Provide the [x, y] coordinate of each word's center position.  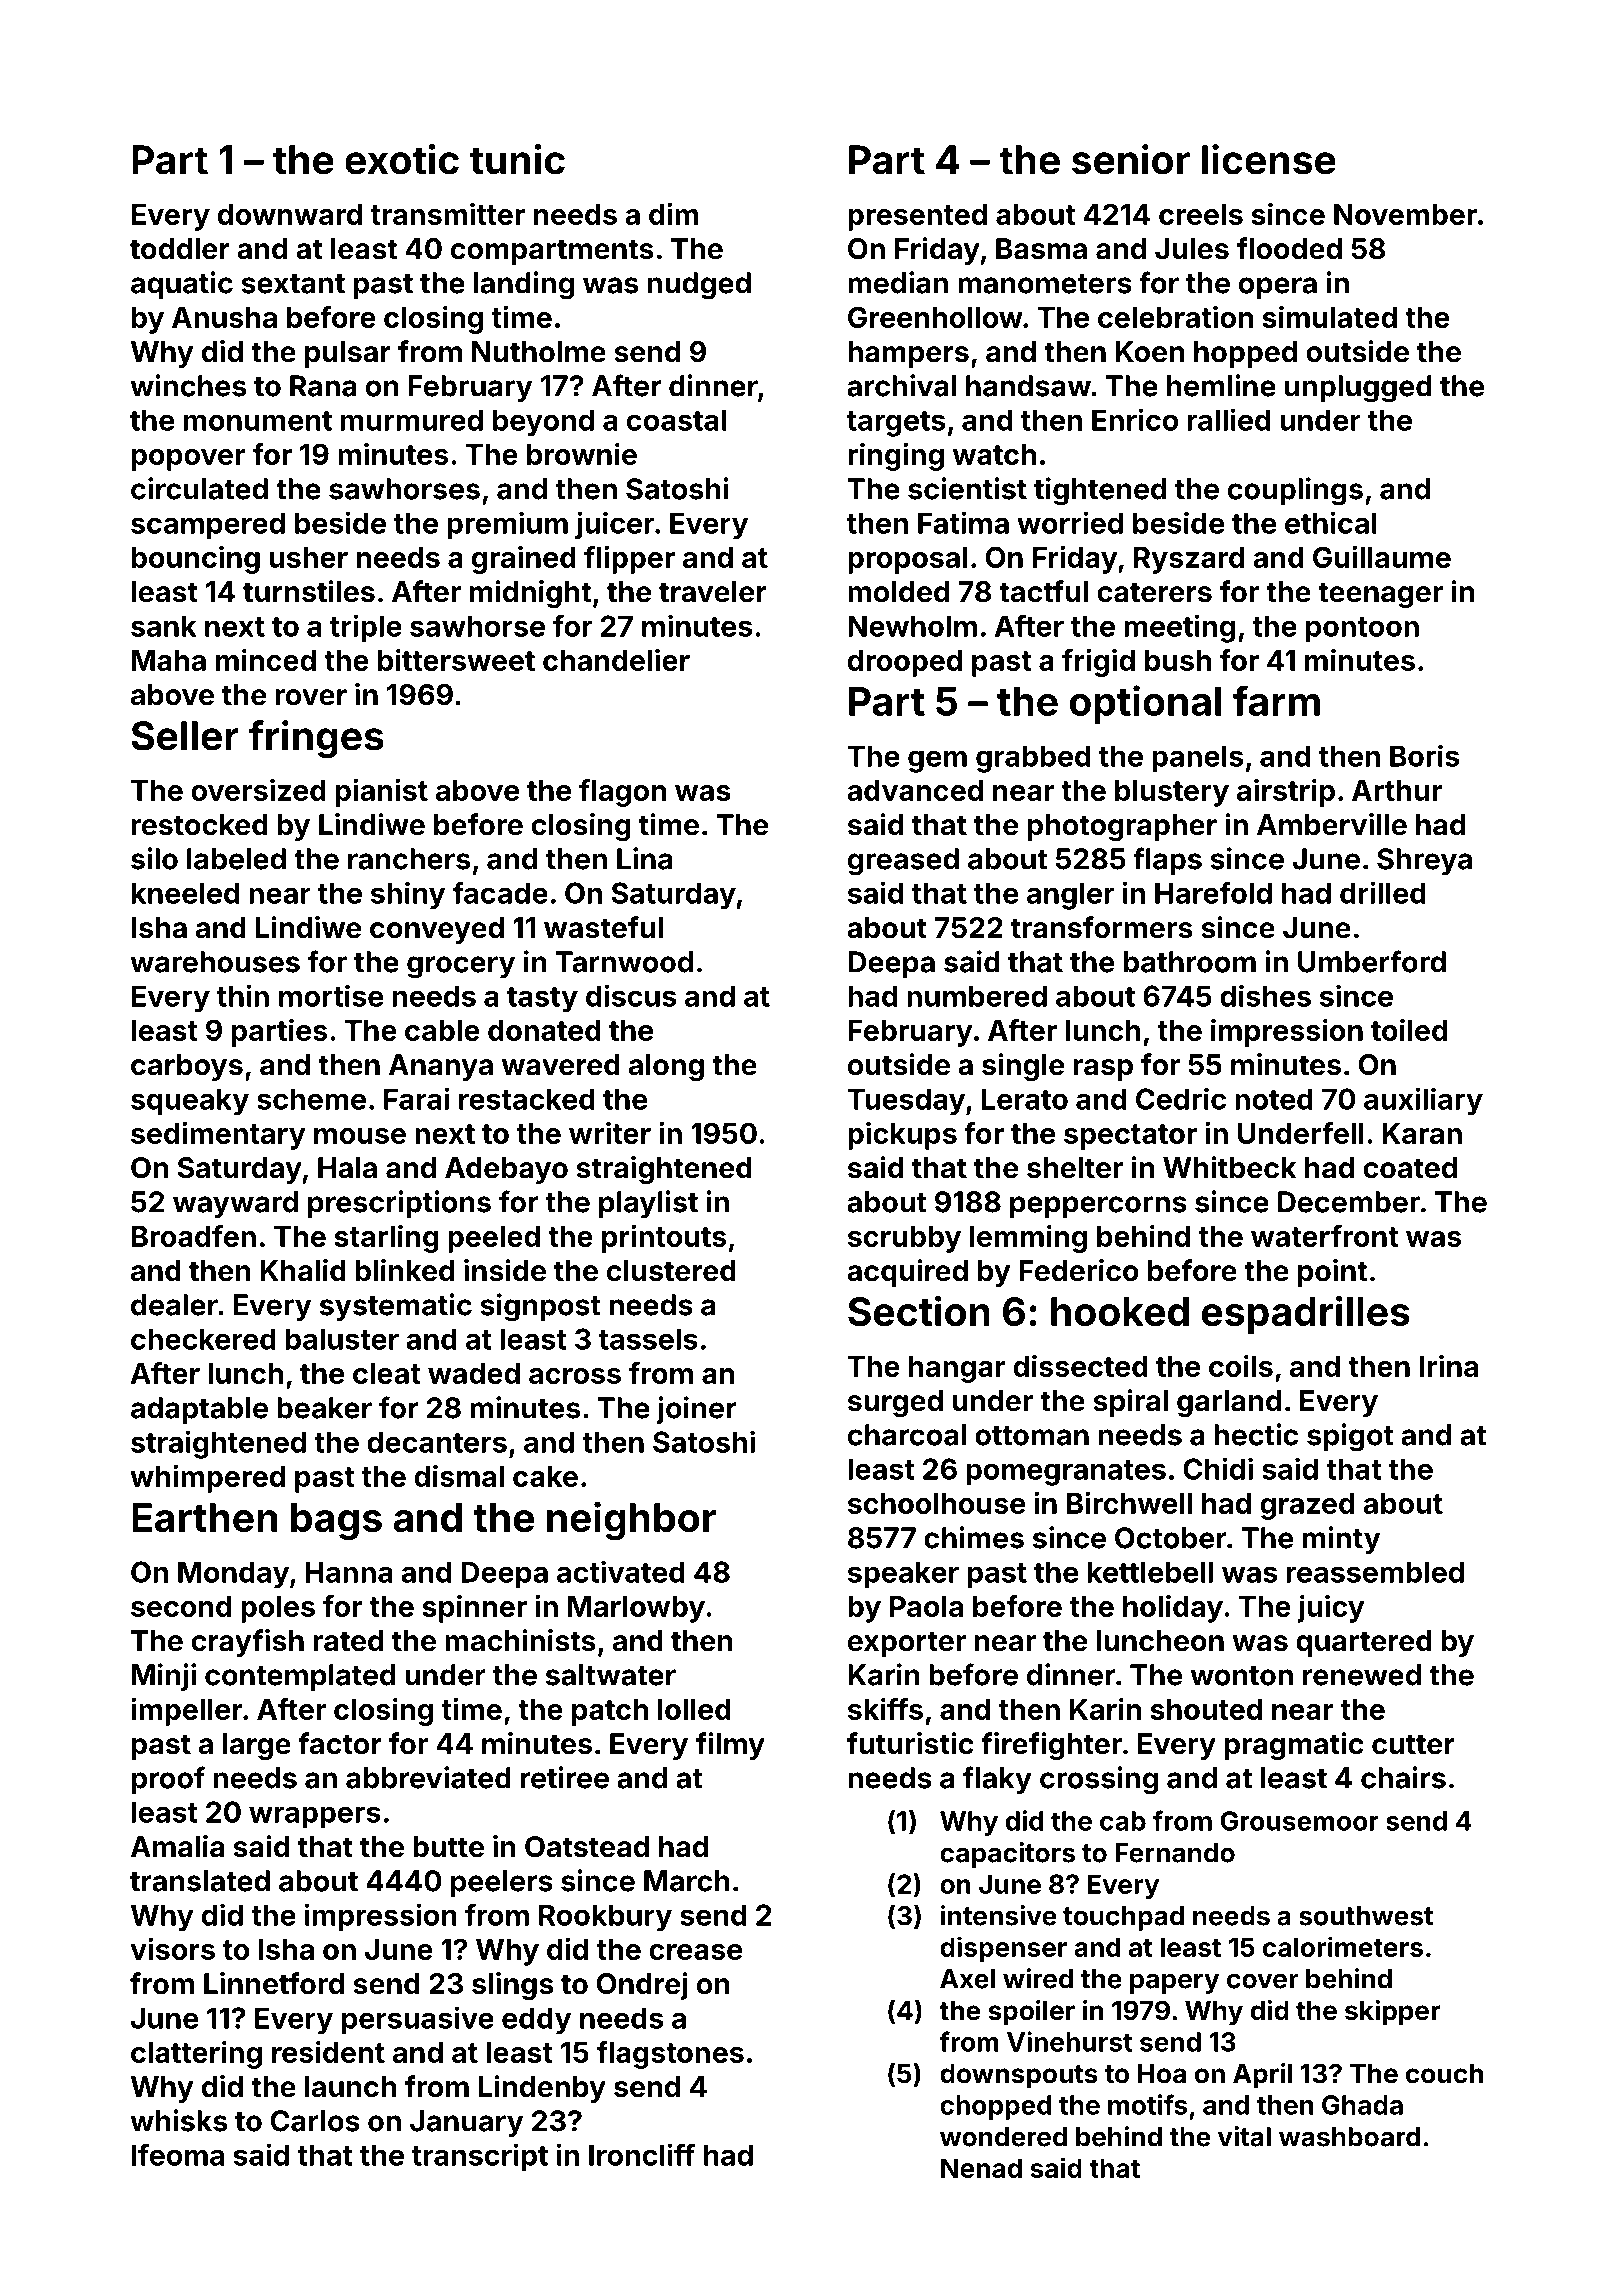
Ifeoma [178, 2154]
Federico [1079, 1270]
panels [1197, 759]
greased [903, 862]
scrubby [904, 1239]
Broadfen [194, 1236]
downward [290, 214]
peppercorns [1098, 1207]
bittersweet [456, 660]
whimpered [207, 1479]
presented [917, 217]
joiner [696, 1410]
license [1269, 159]
